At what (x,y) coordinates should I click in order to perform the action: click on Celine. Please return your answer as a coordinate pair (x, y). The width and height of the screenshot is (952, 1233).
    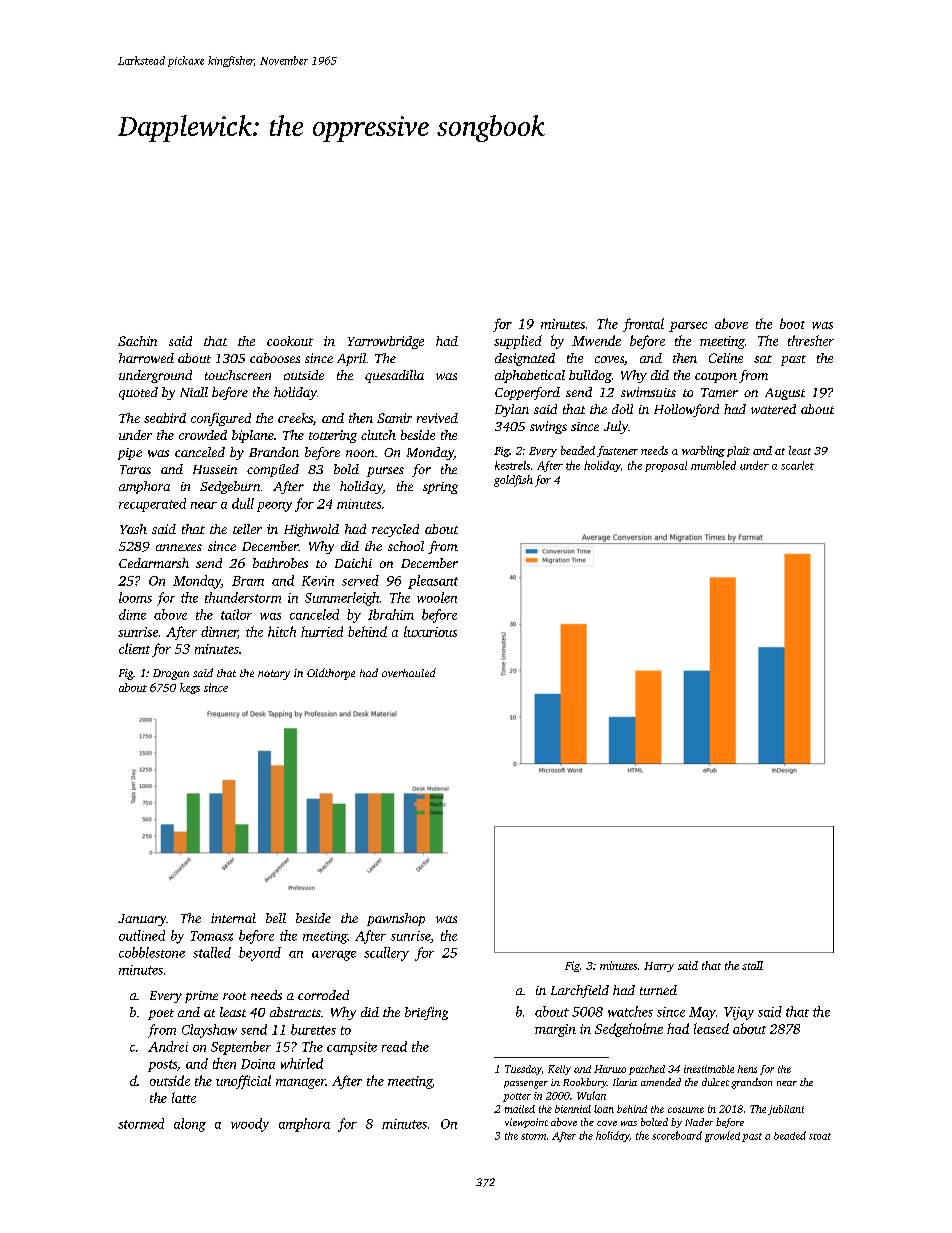
    Looking at the image, I should click on (726, 358).
